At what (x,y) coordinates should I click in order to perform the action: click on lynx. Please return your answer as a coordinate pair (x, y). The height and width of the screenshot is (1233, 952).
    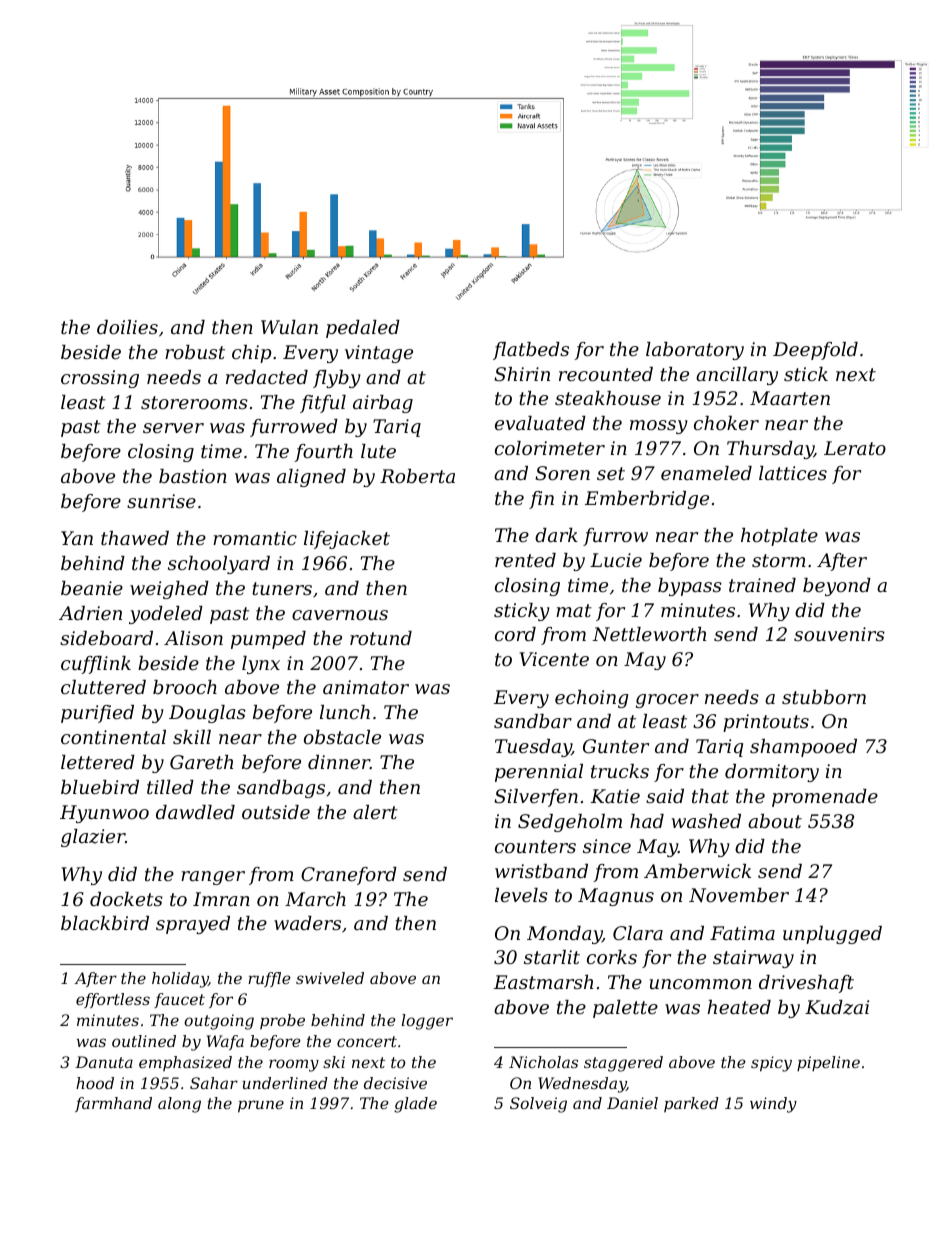
    Looking at the image, I should click on (261, 665).
